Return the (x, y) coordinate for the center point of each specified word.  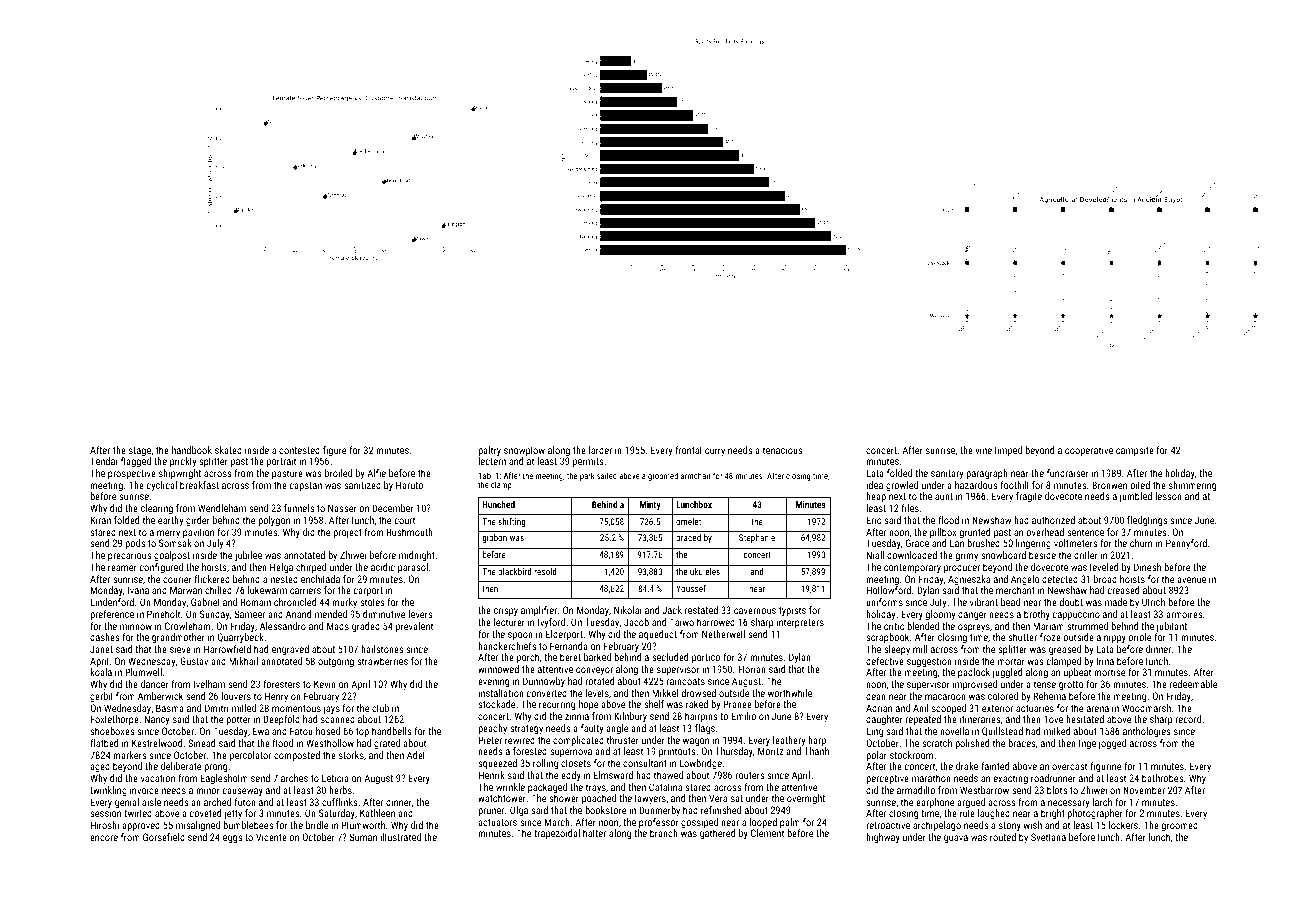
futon (245, 802)
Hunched (499, 504)
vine (984, 451)
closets (576, 763)
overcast (1069, 766)
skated (228, 450)
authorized (1053, 520)
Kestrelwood (157, 743)
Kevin (325, 684)
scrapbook (887, 638)
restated (701, 610)
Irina (1105, 661)
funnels (299, 508)
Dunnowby (544, 682)
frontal (688, 450)
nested (284, 579)
